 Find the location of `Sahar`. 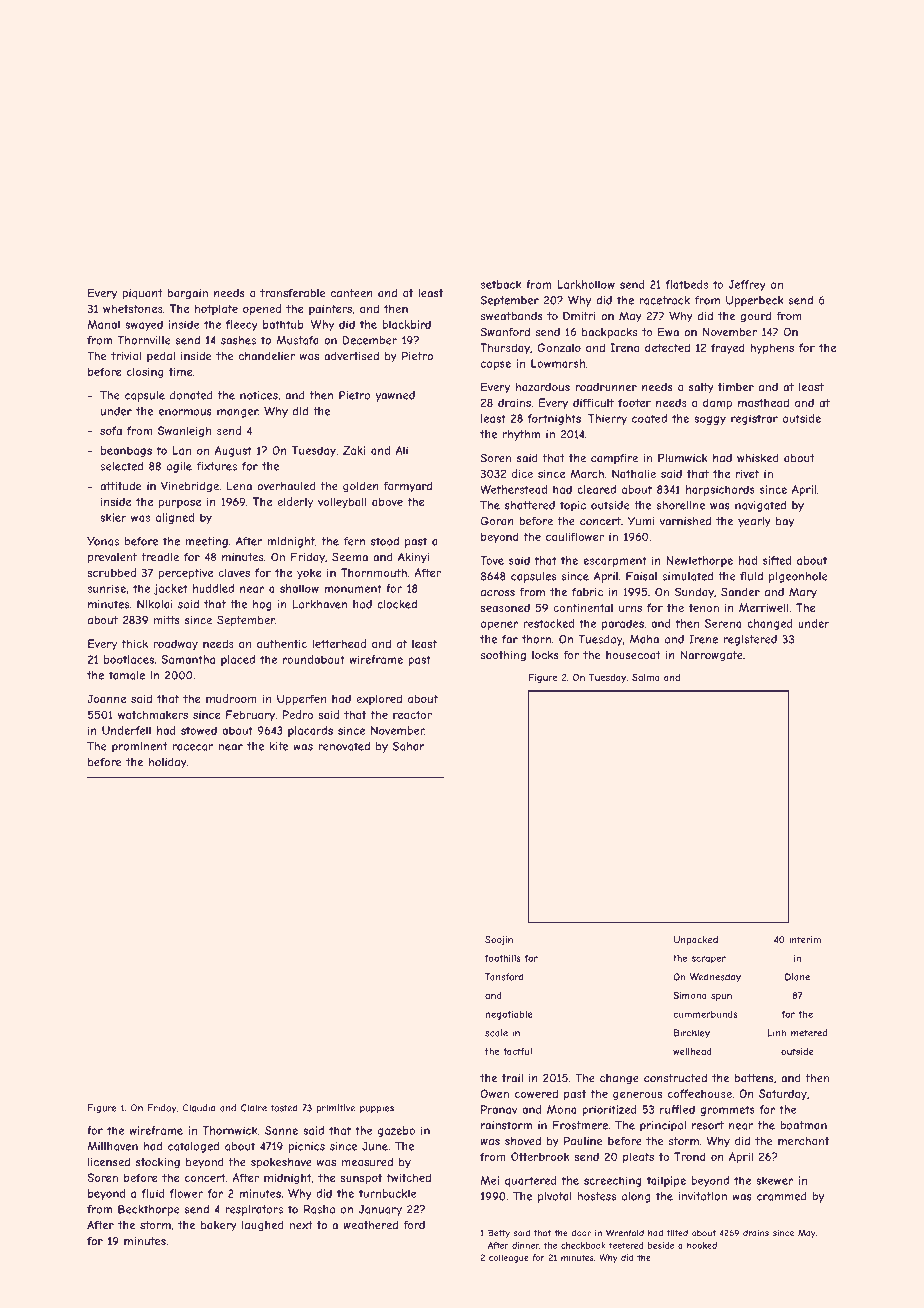

Sahar is located at coordinates (409, 746).
